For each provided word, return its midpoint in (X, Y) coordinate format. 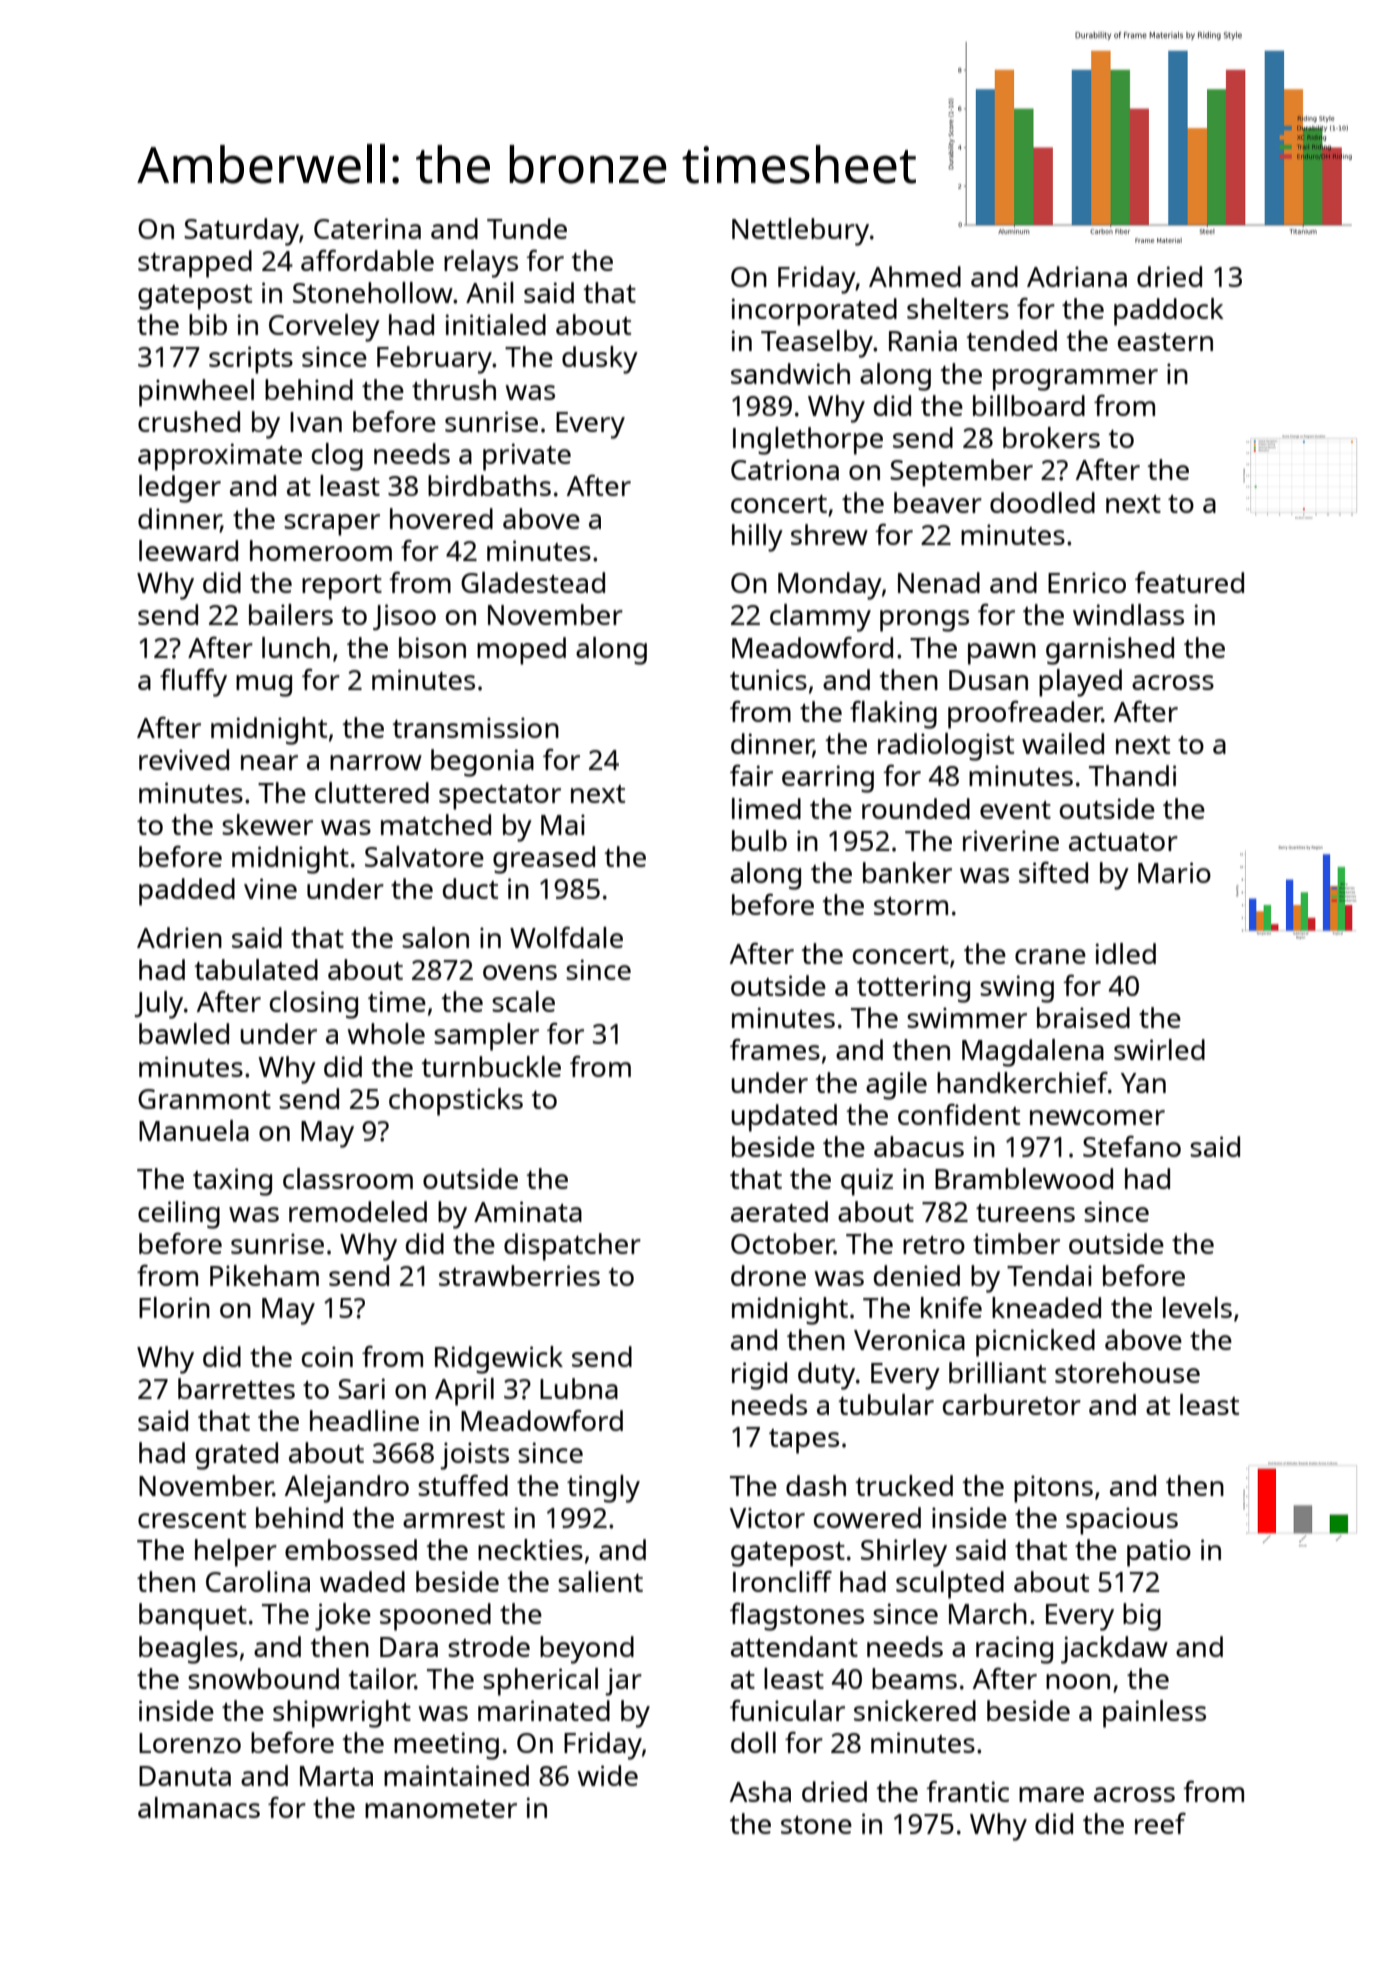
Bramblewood (1024, 1178)
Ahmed (915, 276)
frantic (967, 1791)
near (269, 762)
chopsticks (456, 1102)
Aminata (528, 1211)
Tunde (527, 228)
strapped (195, 264)
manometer (441, 1809)
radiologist (946, 747)
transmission (475, 727)
